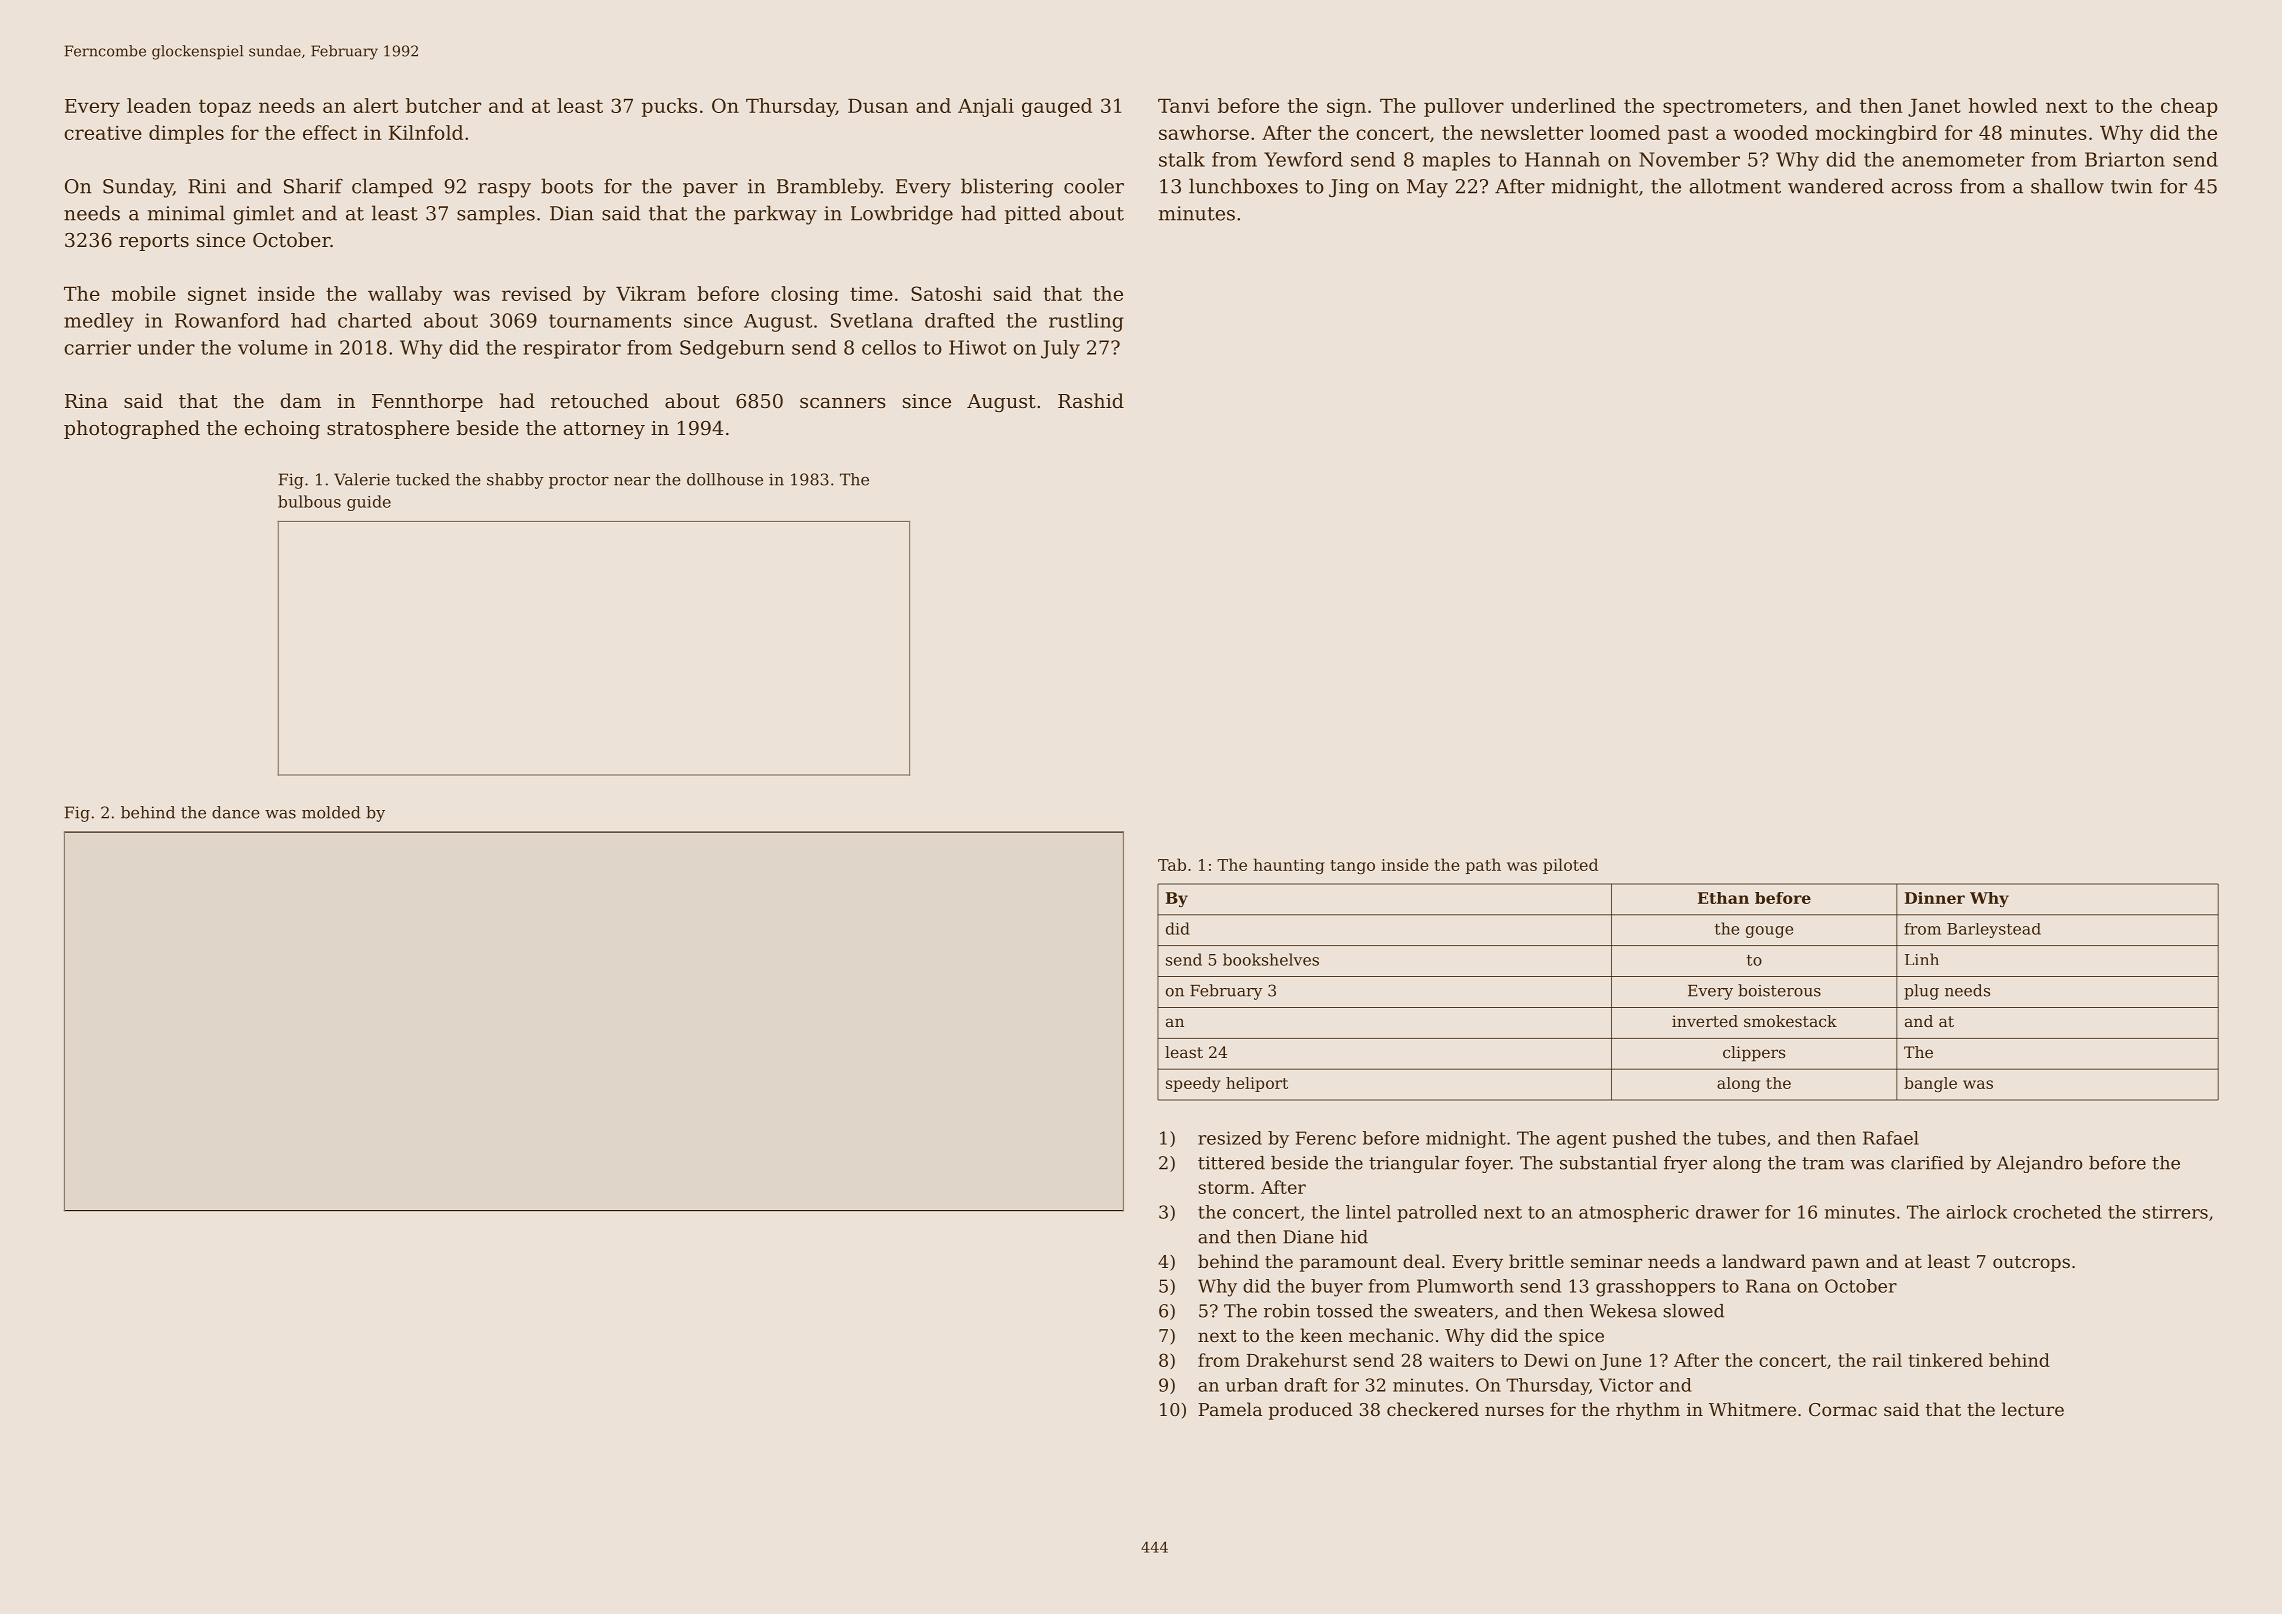 Image resolution: width=2282 pixels, height=1614 pixels. I want to click on Rashid, so click(1091, 400).
